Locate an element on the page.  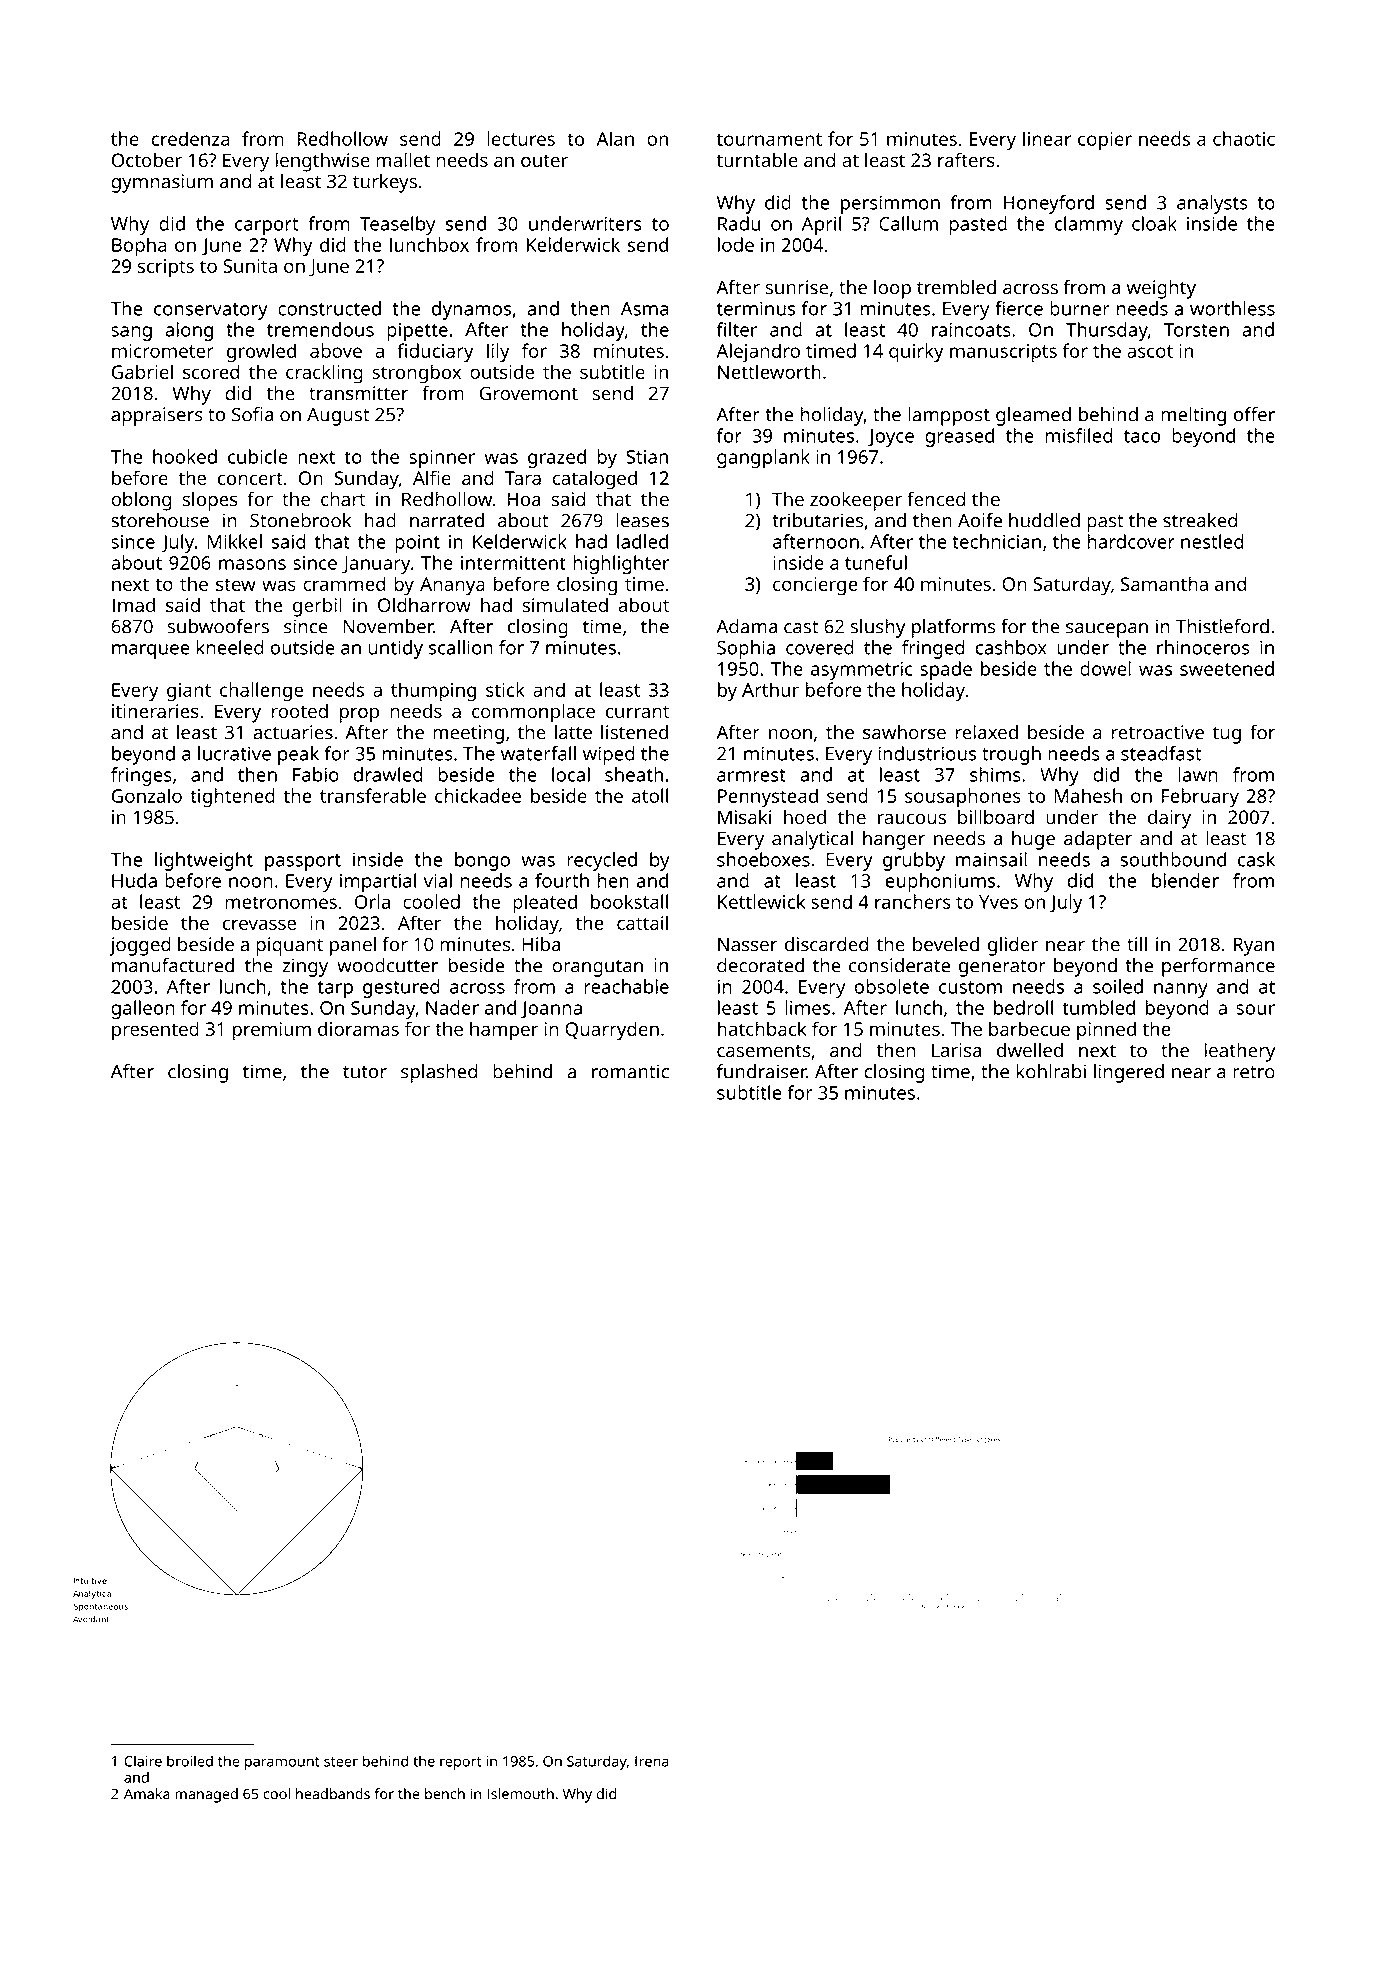
tutor is located at coordinates (365, 1072).
